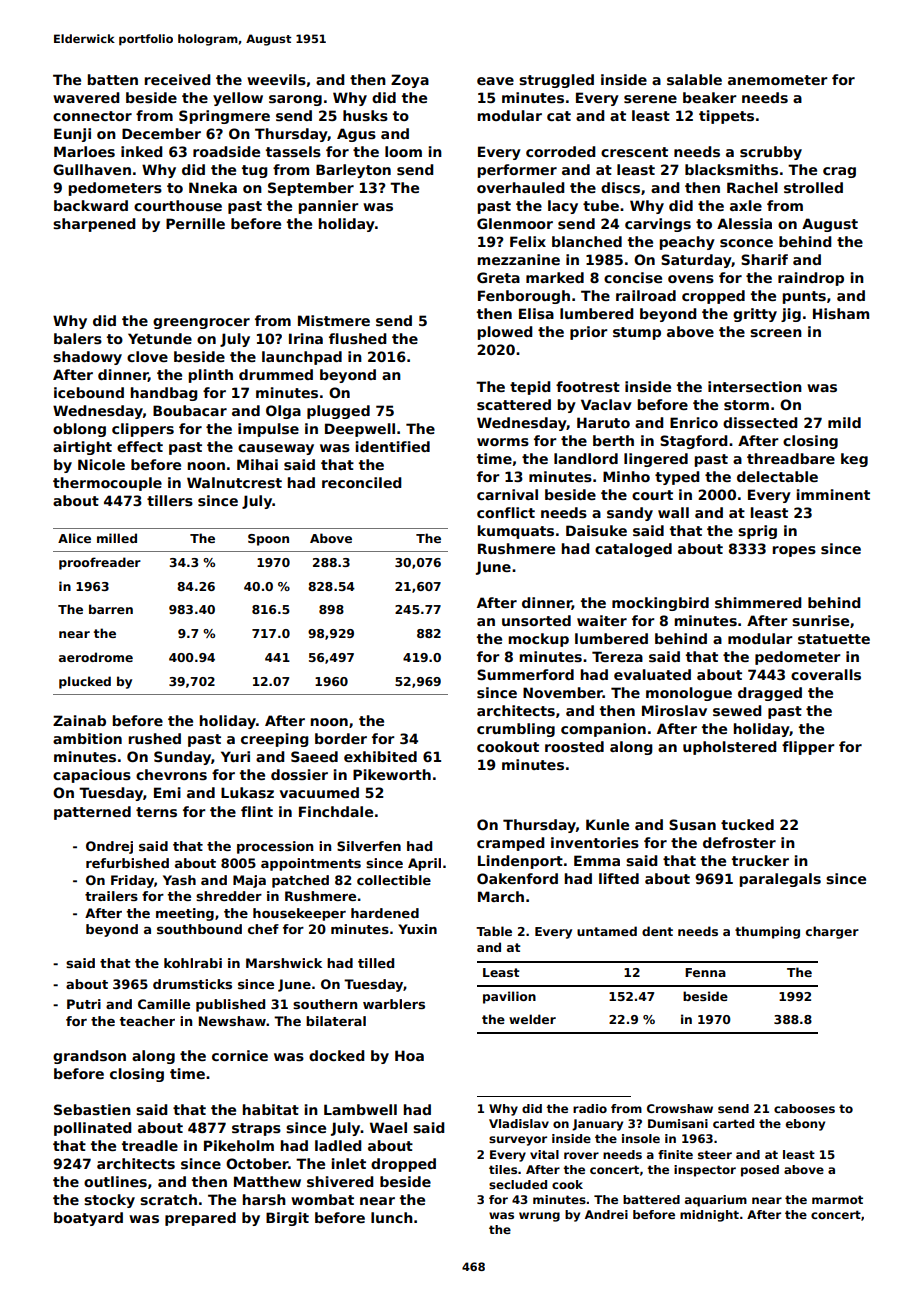 This image has height=1308, width=924. I want to click on Gullhaven, so click(92, 169).
